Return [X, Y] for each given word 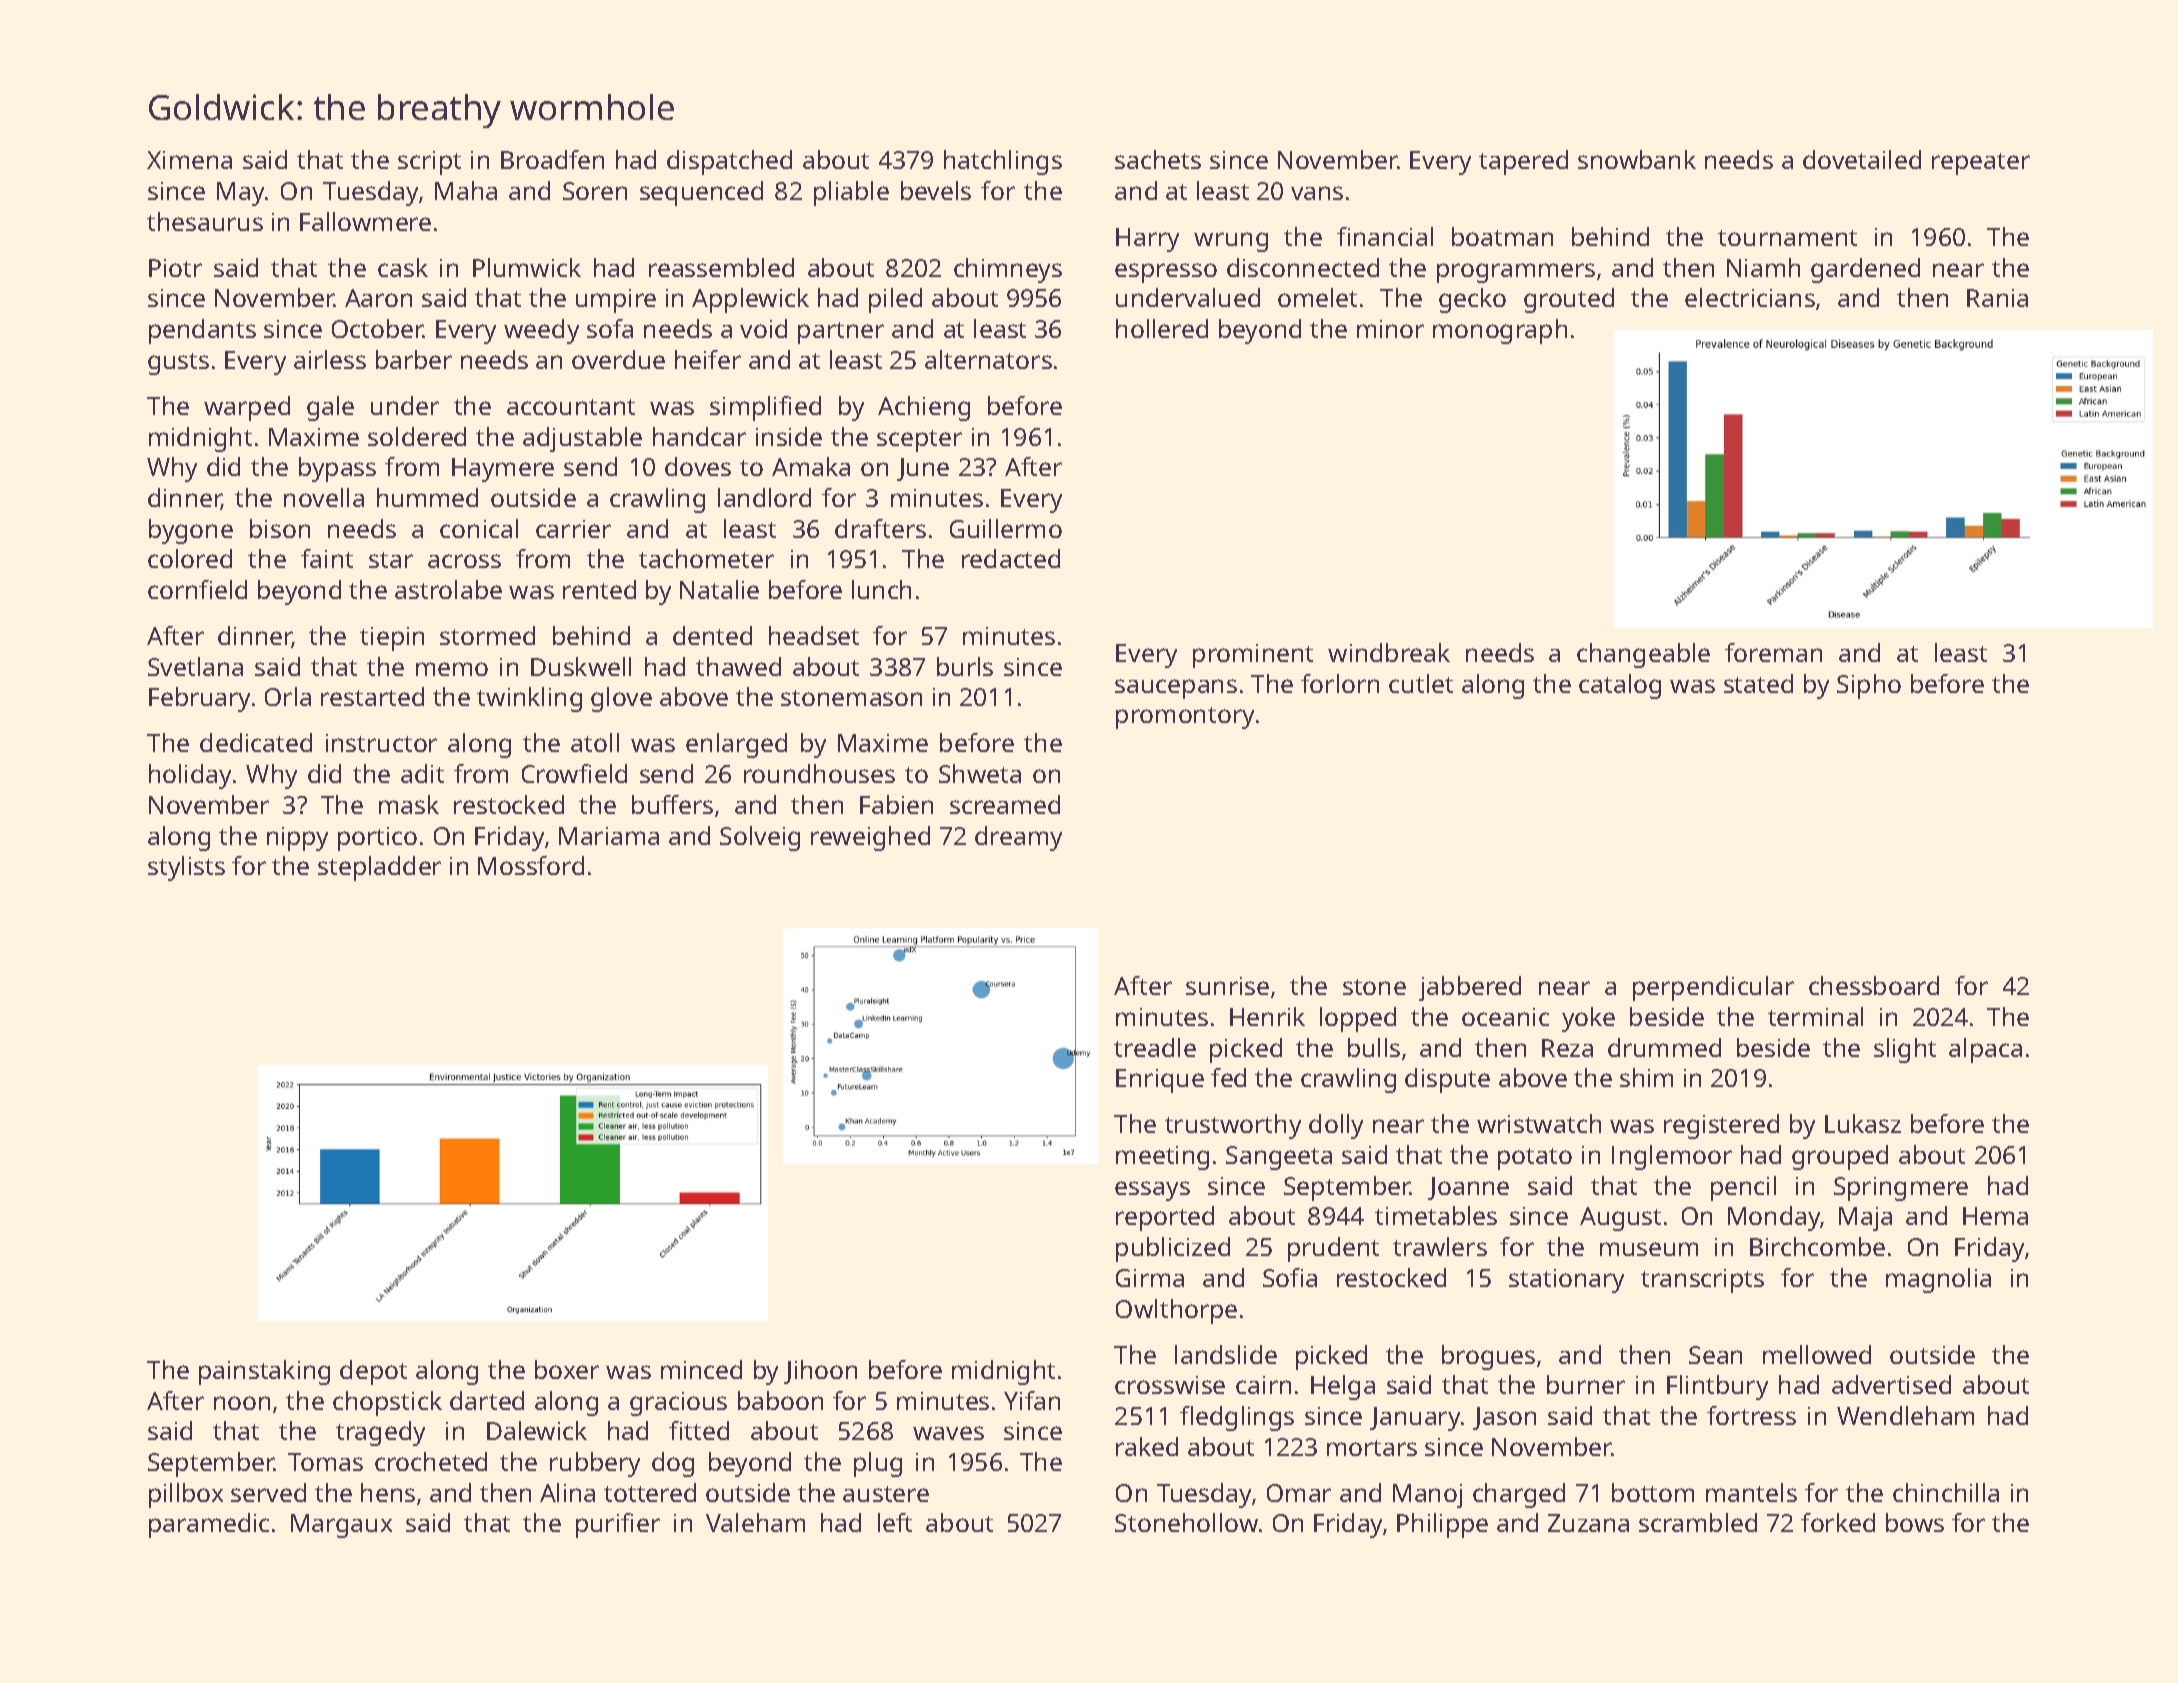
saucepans [1176, 689]
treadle [1155, 1047]
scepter [919, 441]
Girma [1150, 1278]
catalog [1620, 686]
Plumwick [527, 267]
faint [327, 558]
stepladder [379, 868]
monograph [1500, 331]
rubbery [595, 1464]
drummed [1664, 1047]
